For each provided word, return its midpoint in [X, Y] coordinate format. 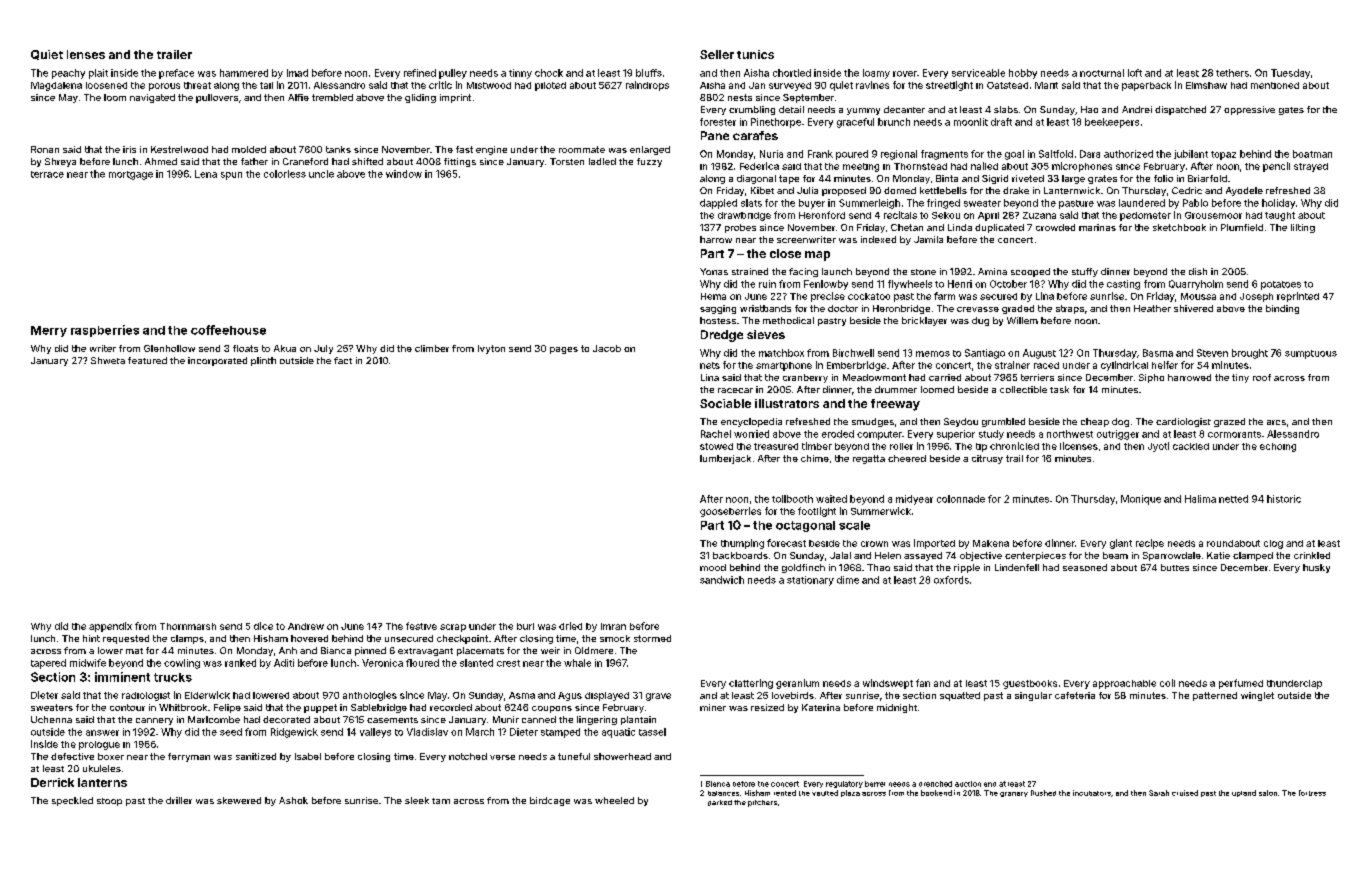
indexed [878, 239]
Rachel [716, 434]
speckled [72, 801]
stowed [716, 446]
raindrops [647, 86]
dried [570, 626]
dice [263, 626]
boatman [1312, 154]
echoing [1278, 447]
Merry [49, 331]
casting [1123, 285]
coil [1167, 683]
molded [249, 149]
